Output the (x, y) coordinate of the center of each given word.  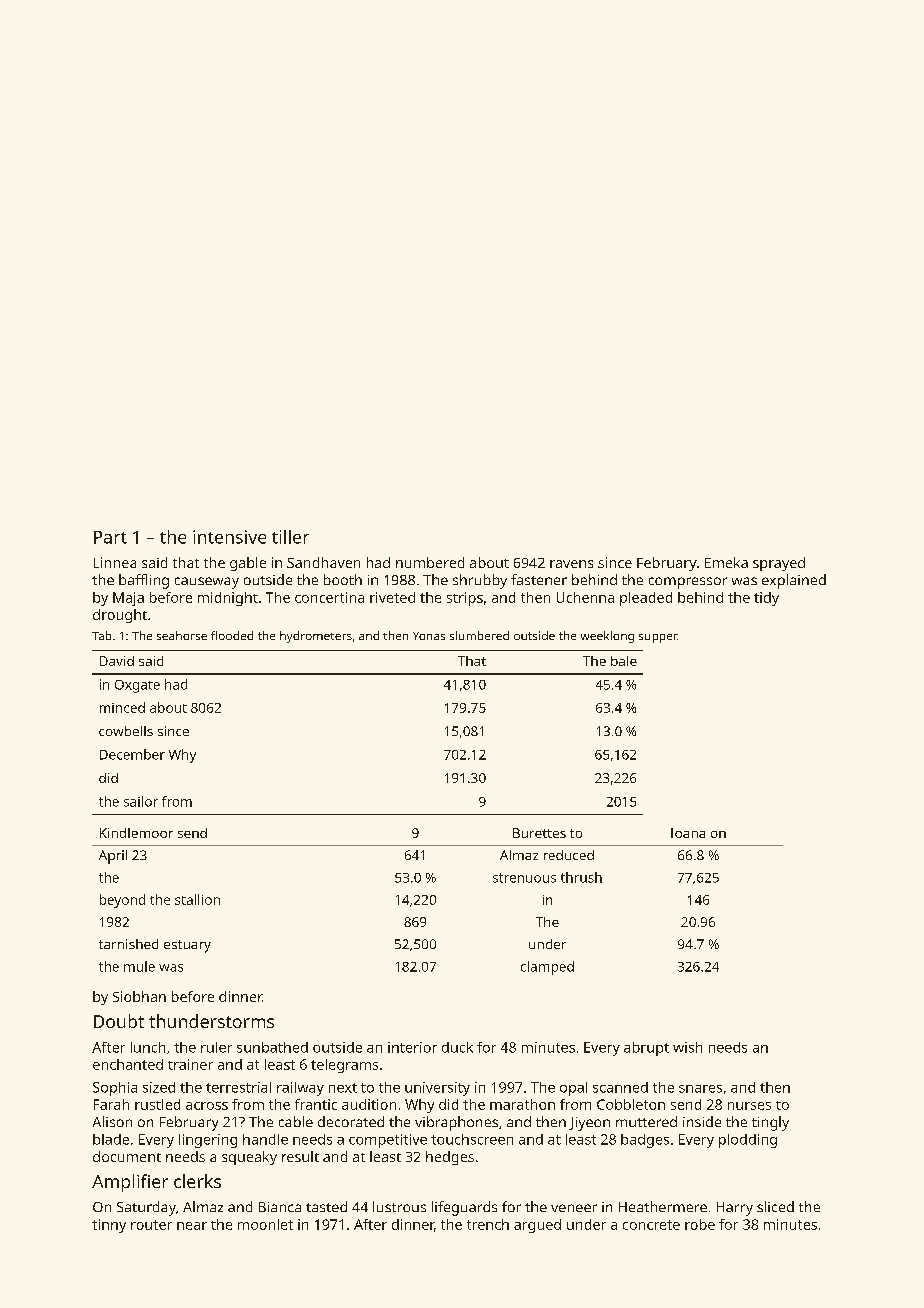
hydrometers (316, 637)
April (113, 857)
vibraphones (456, 1123)
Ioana (688, 833)
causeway (207, 583)
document (127, 1156)
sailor (141, 801)
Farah (111, 1104)
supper (658, 638)
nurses (749, 1106)
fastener (539, 579)
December (132, 754)
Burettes (539, 833)
